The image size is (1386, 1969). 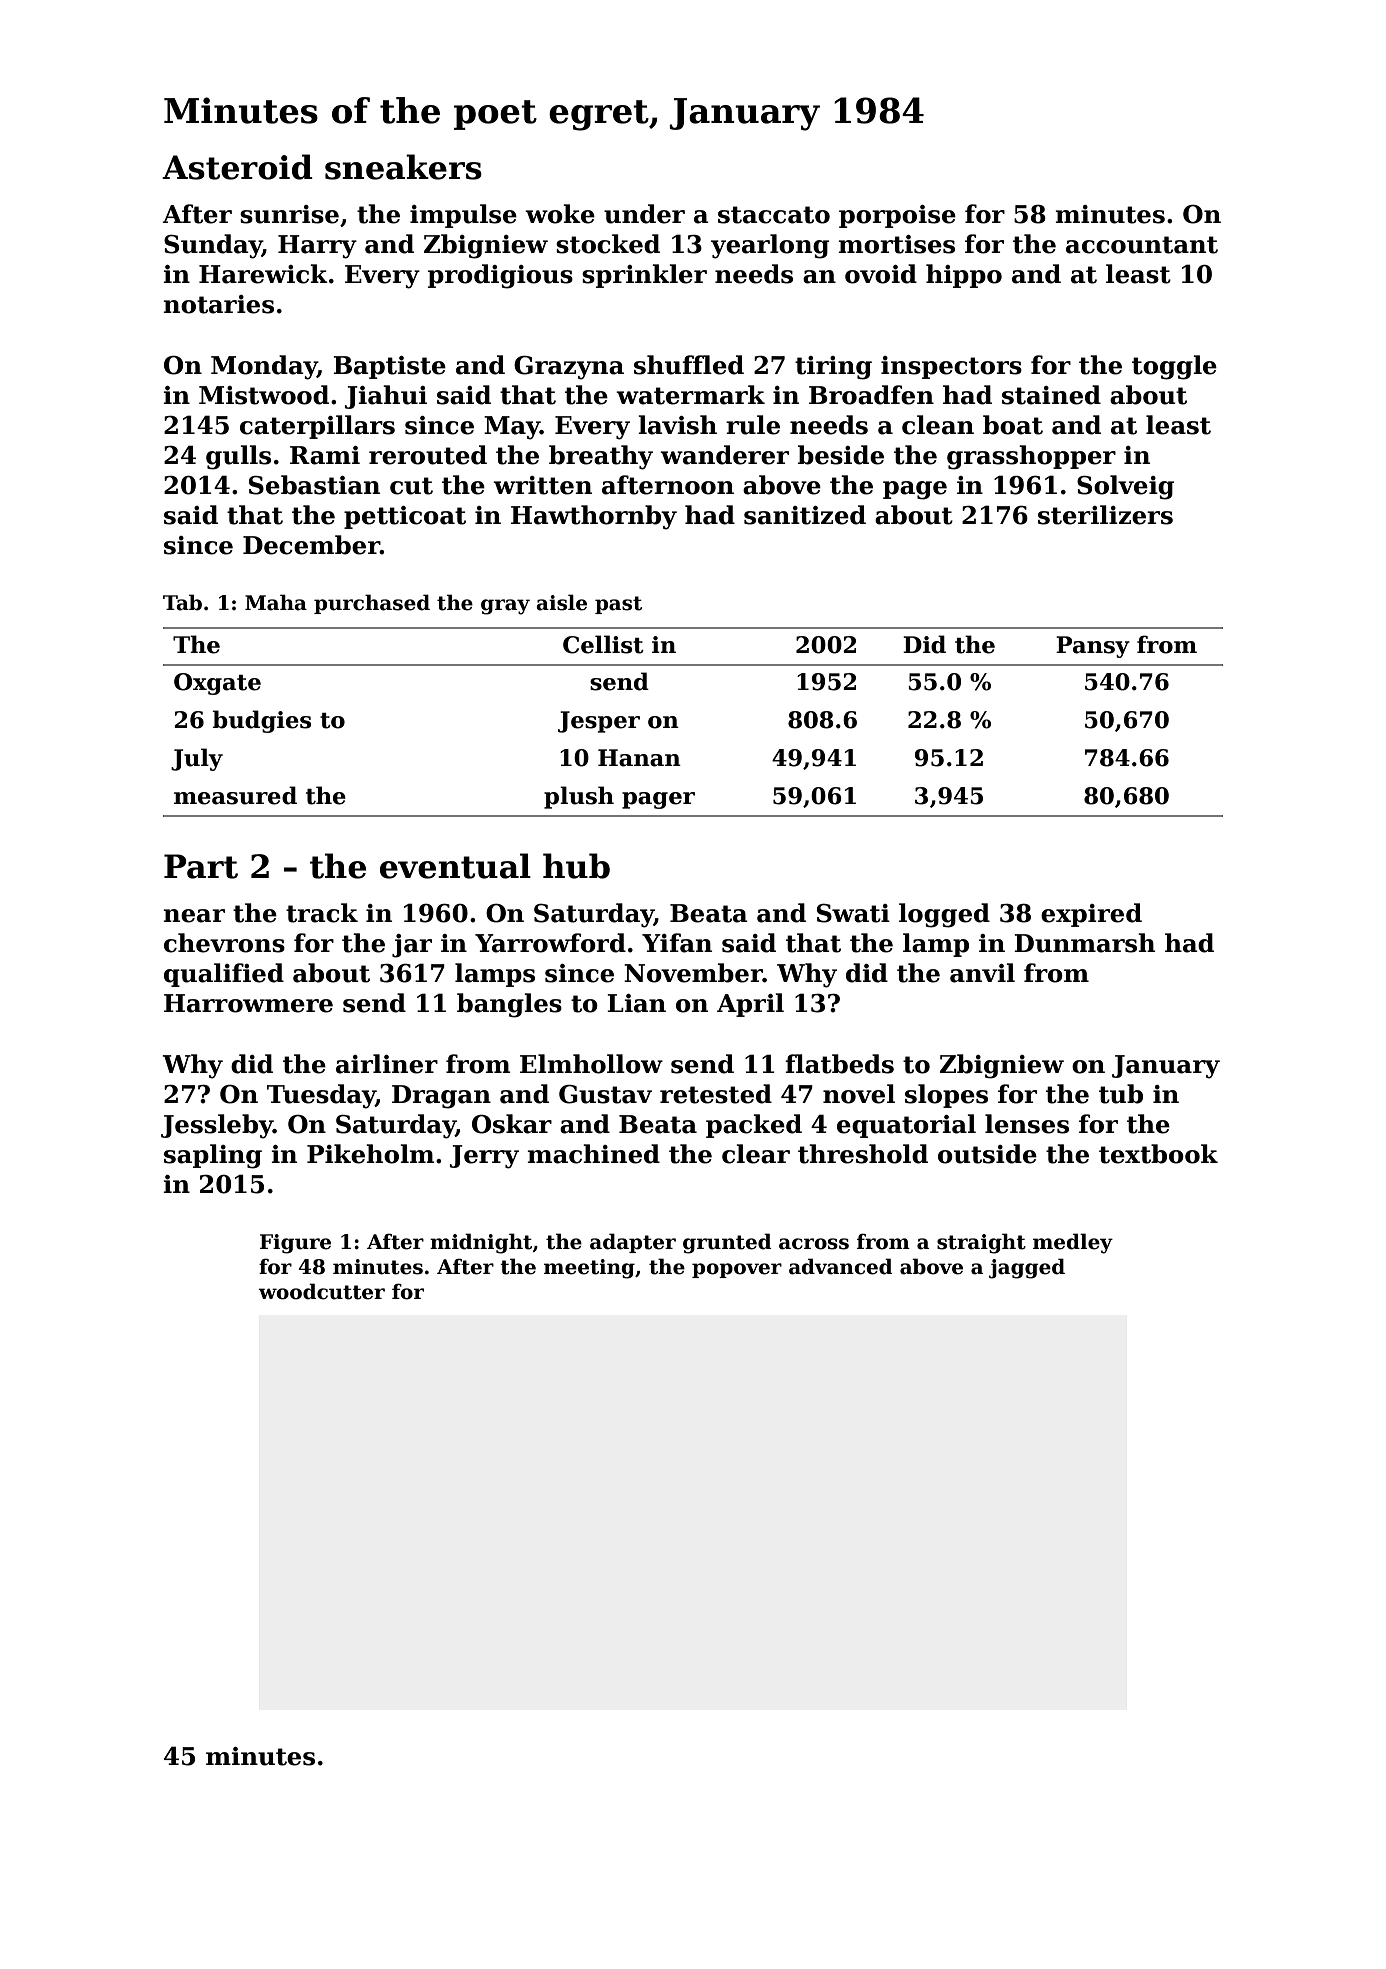 What do you see at coordinates (321, 1291) in the document?
I see `woodcutter` at bounding box center [321, 1291].
